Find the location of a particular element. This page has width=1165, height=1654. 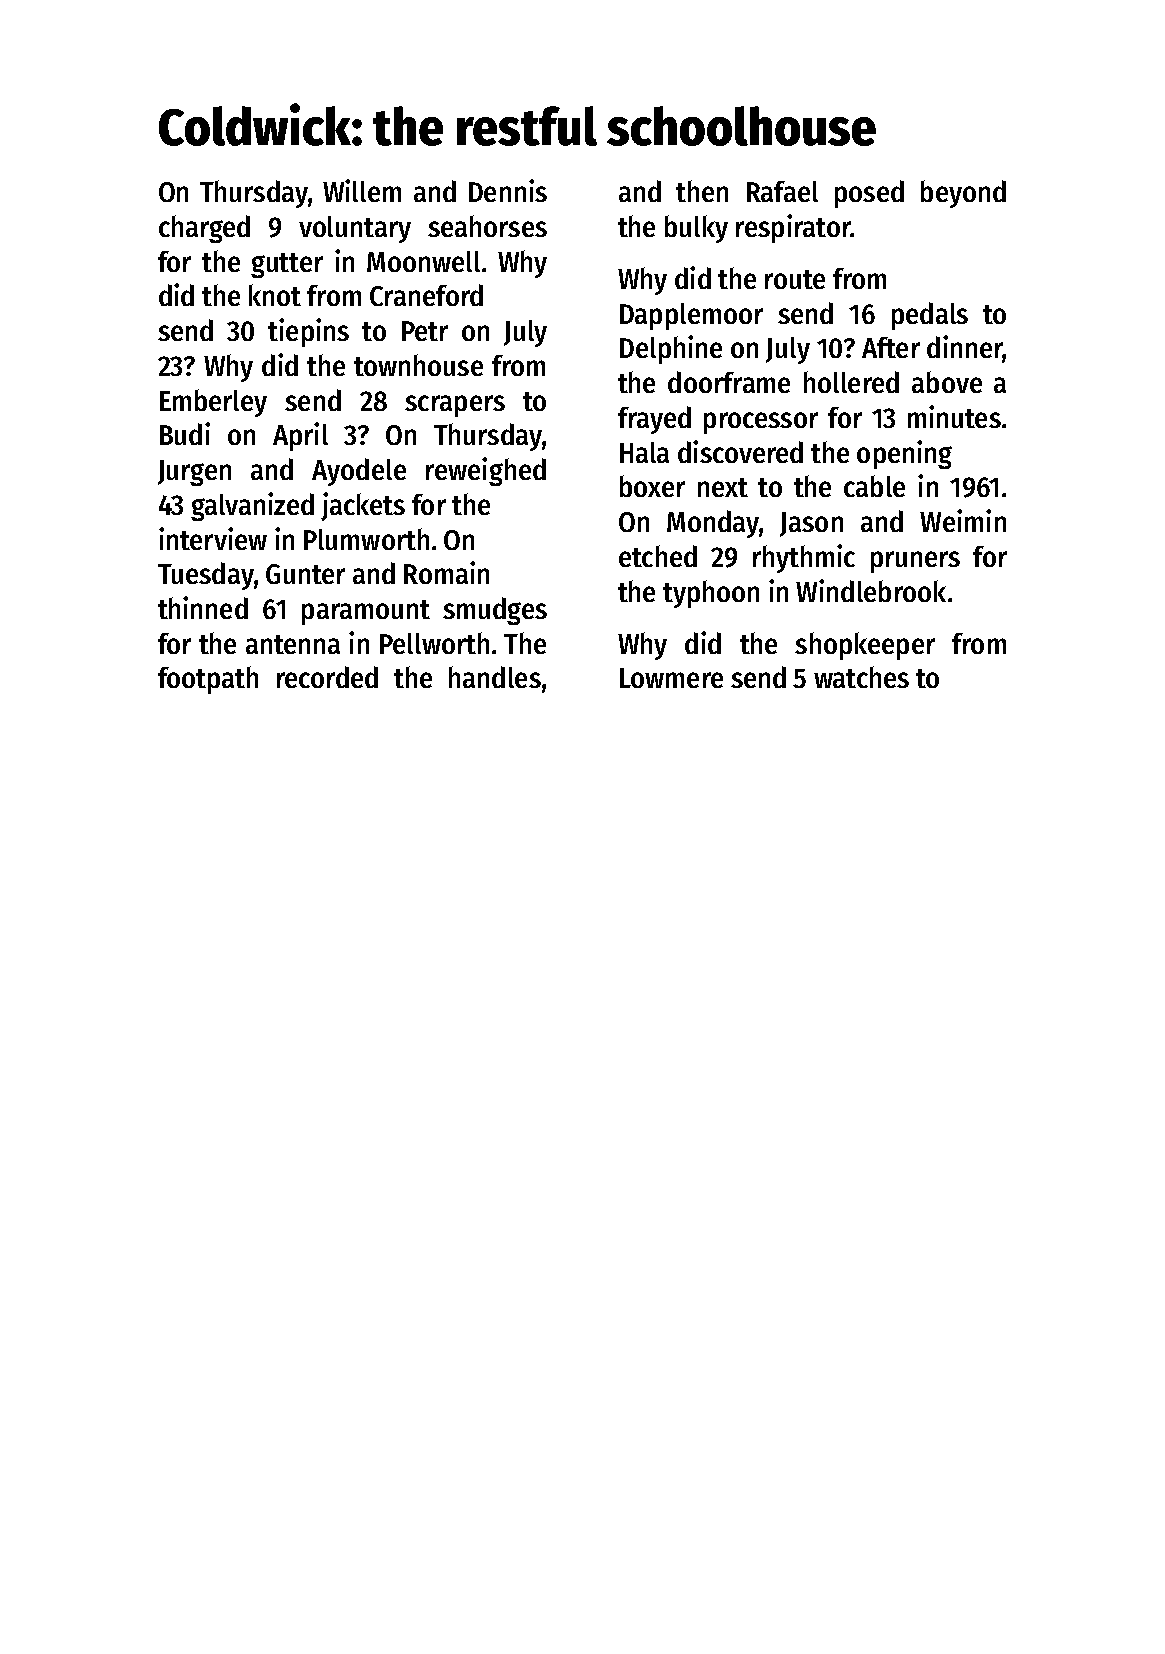

charged is located at coordinates (204, 229).
